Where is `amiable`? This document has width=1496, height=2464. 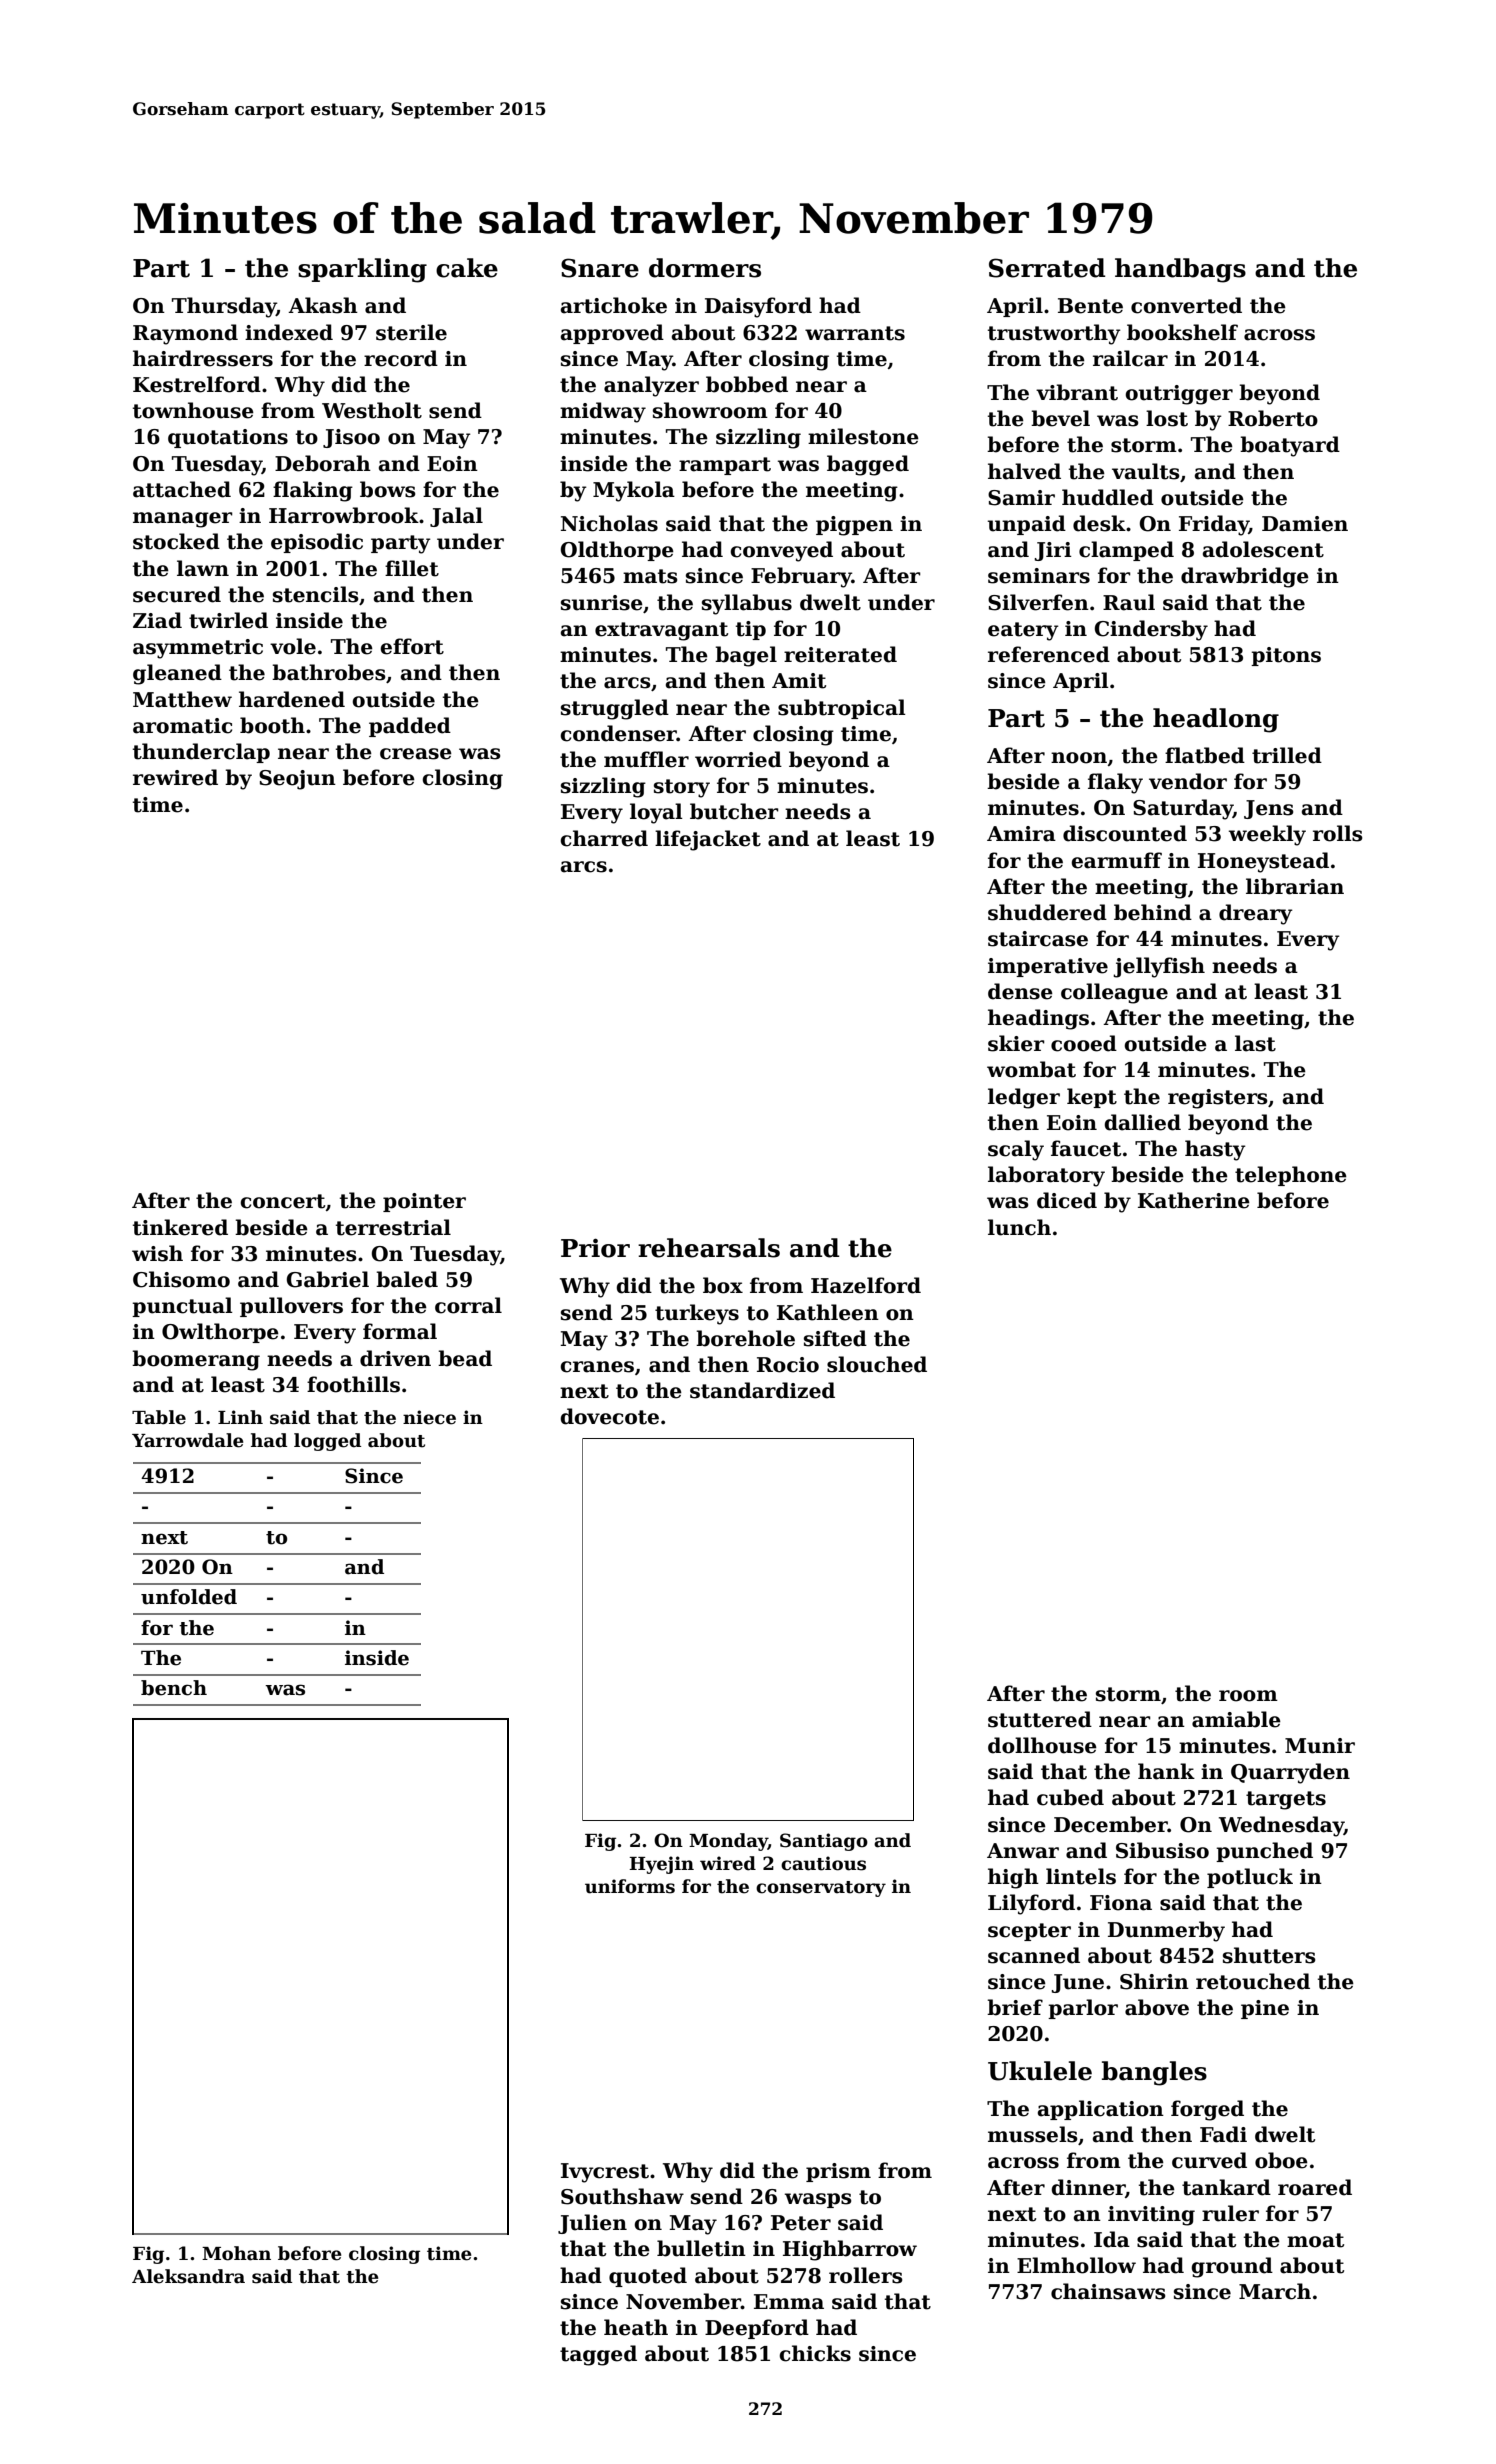
amiable is located at coordinates (1236, 1719).
